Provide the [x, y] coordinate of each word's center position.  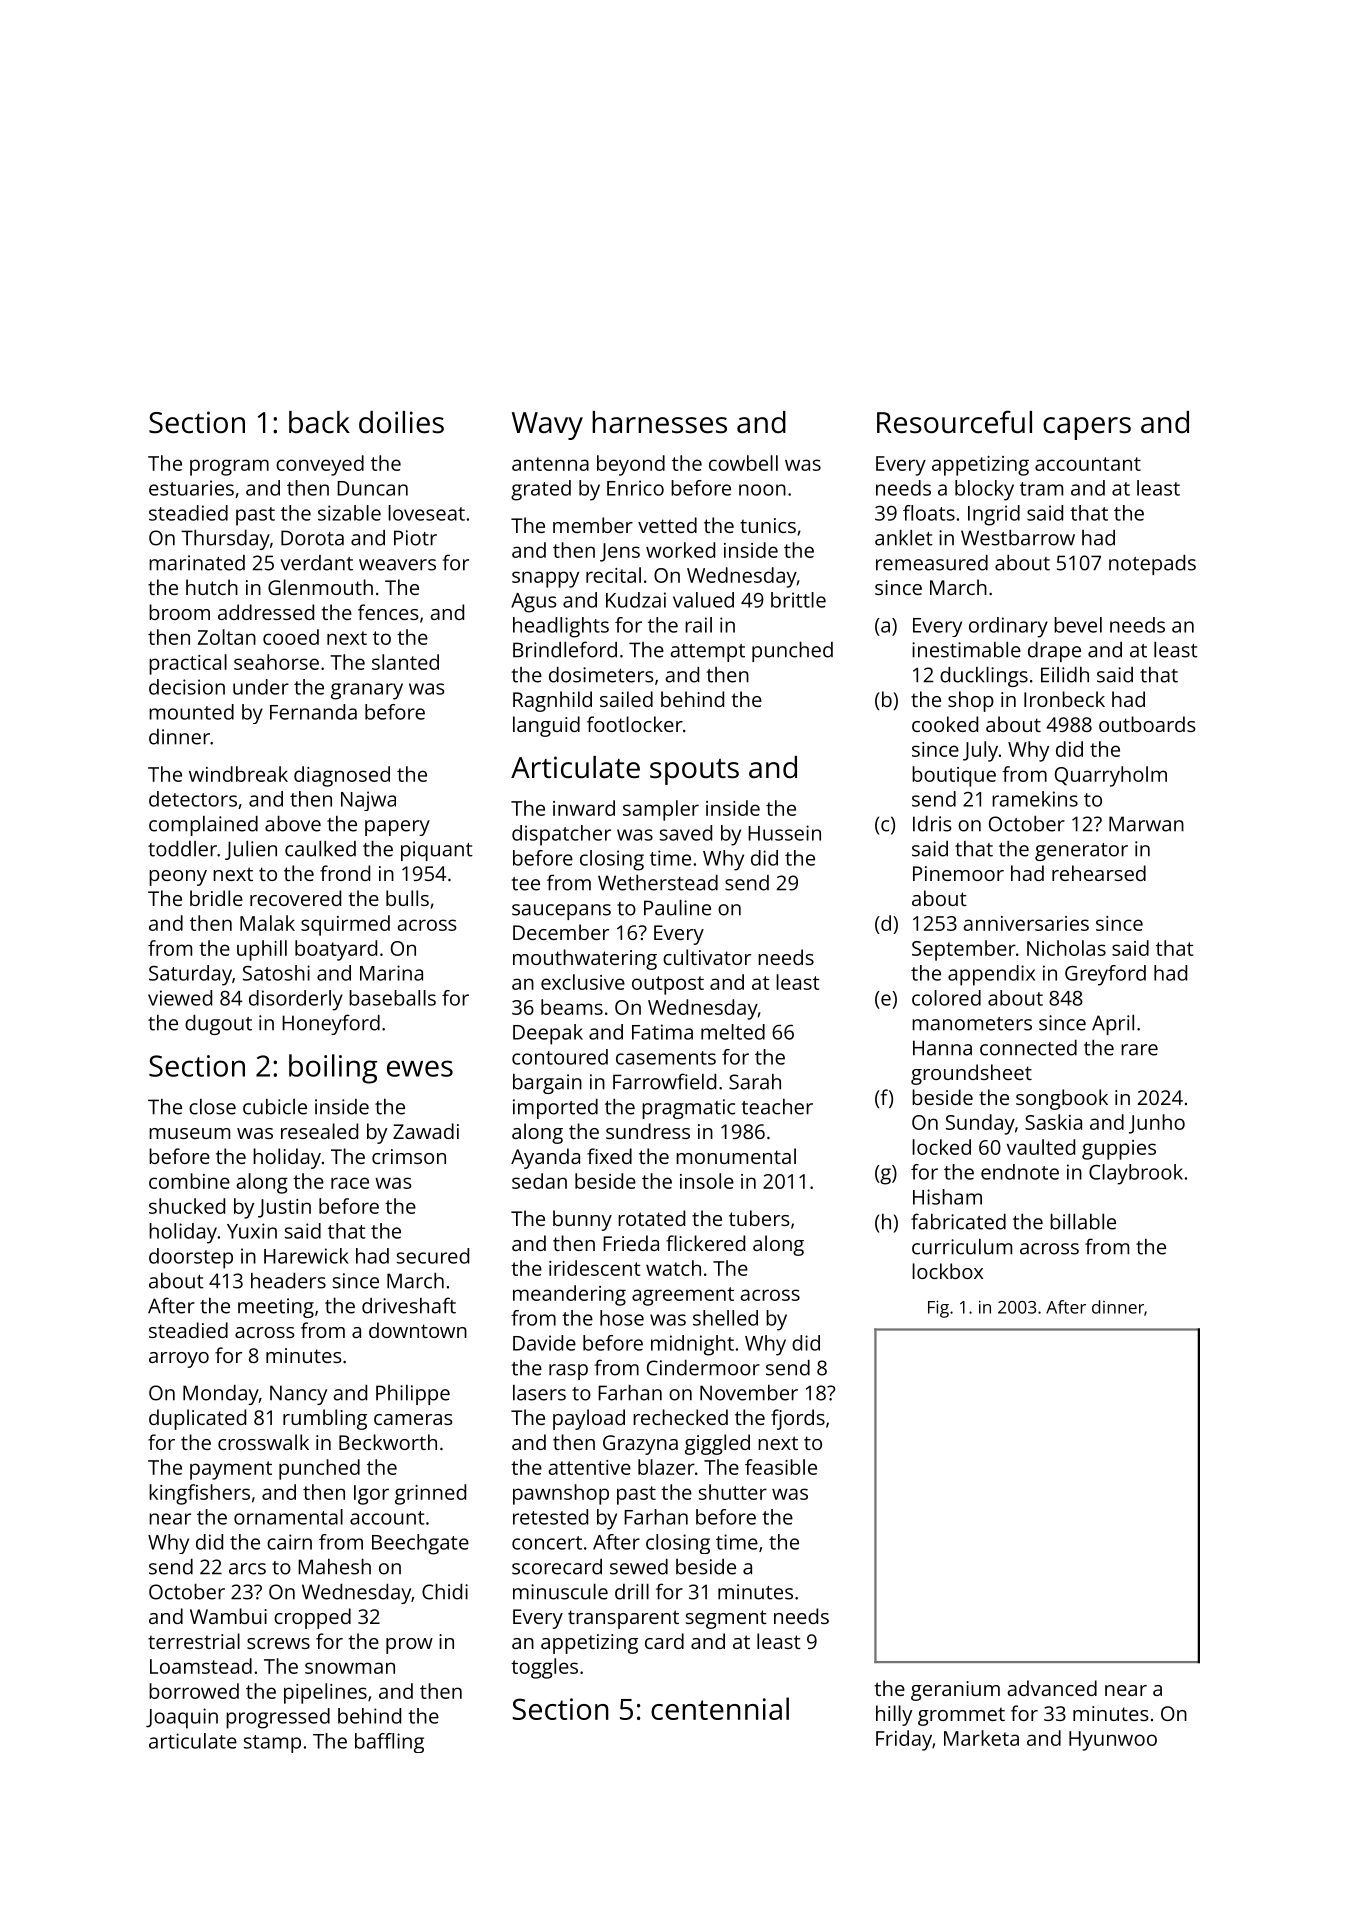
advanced [1052, 1688]
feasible [781, 1467]
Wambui [228, 1616]
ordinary [1008, 627]
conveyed [320, 465]
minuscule [560, 1592]
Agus [534, 603]
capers [1087, 428]
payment [231, 1470]
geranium [955, 1691]
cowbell [743, 463]
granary [367, 691]
